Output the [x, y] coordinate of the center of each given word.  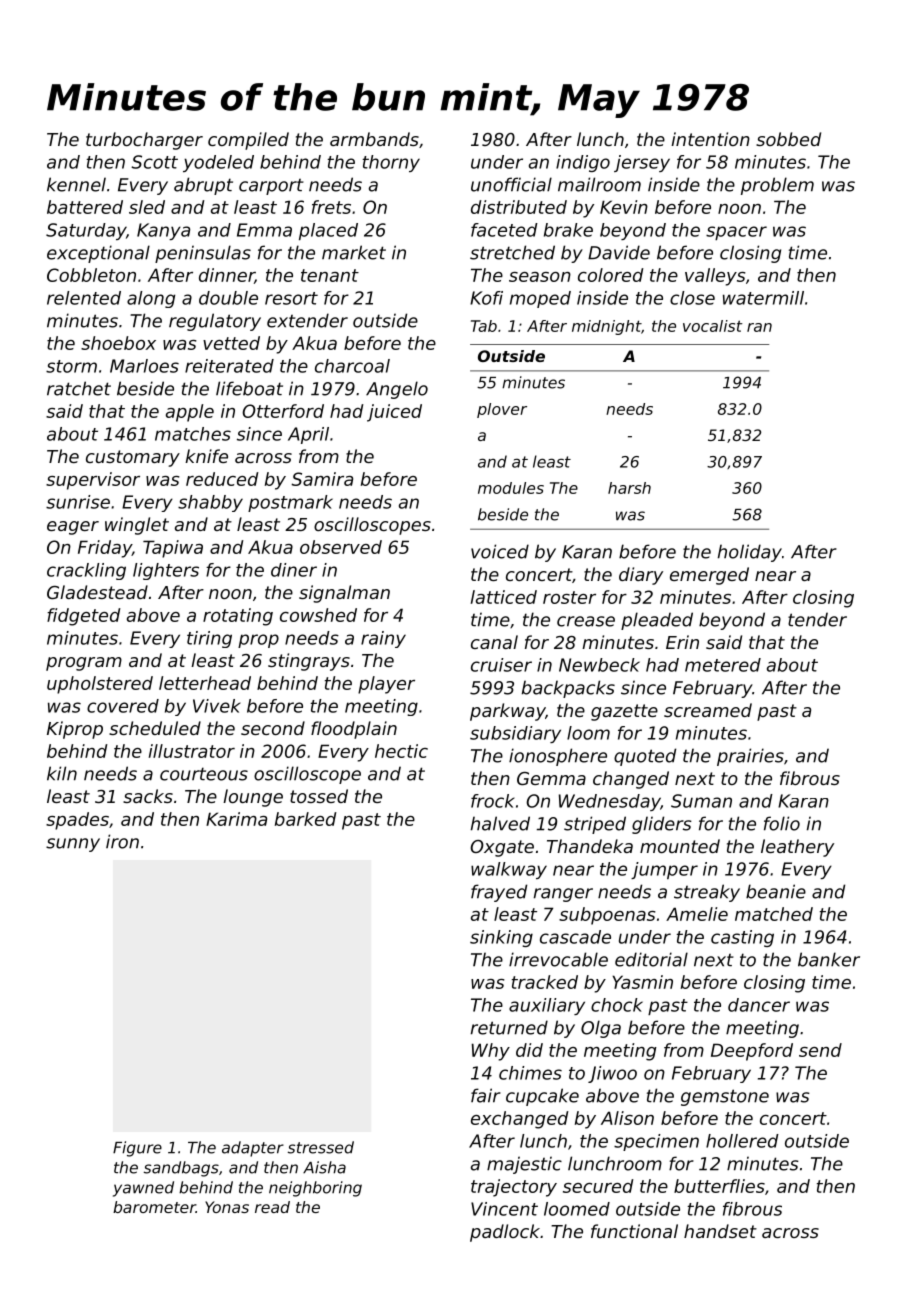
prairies [750, 757]
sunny [73, 845]
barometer [154, 1207]
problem [777, 186]
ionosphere [558, 757]
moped [540, 299]
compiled [248, 141]
